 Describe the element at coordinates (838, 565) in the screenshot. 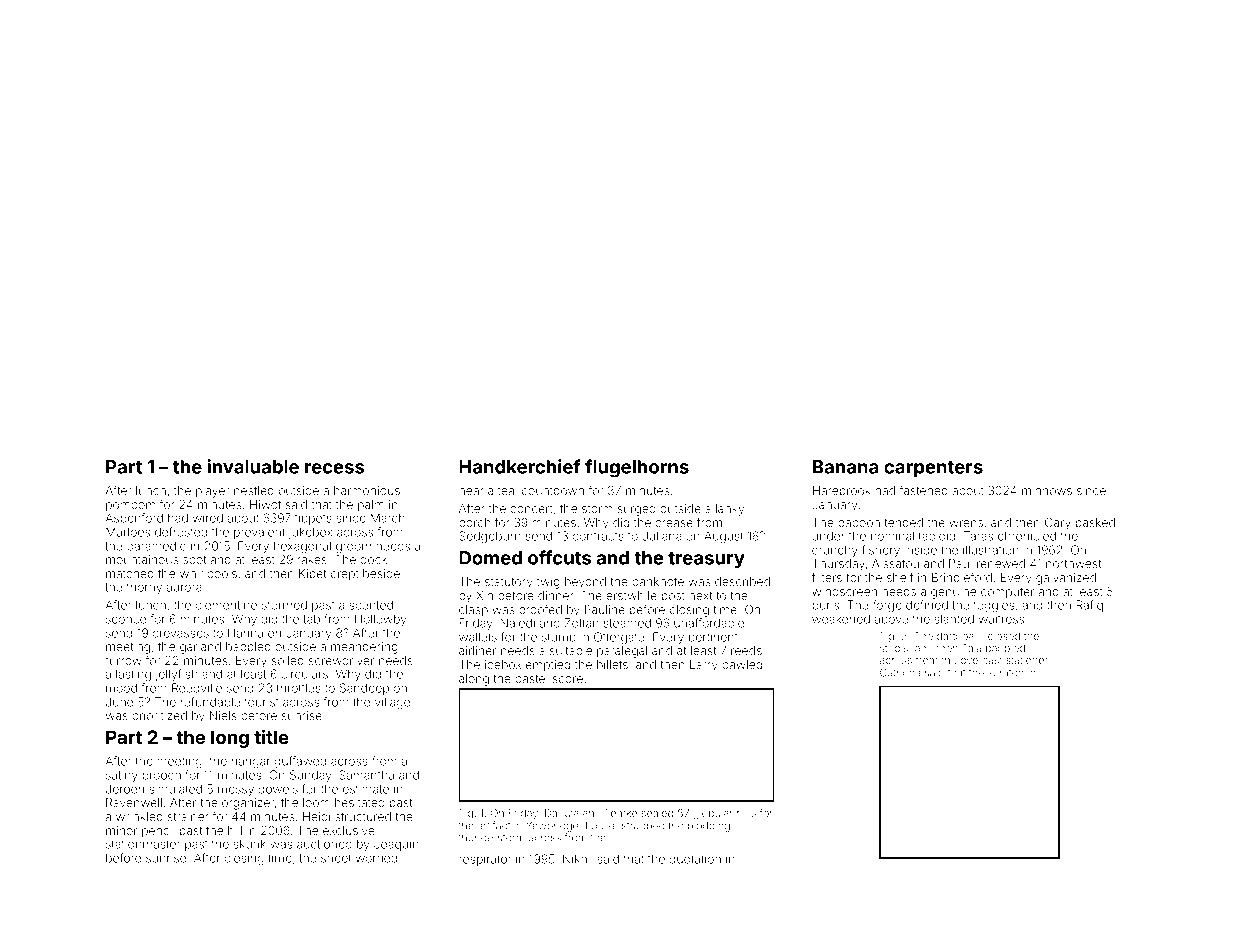

I see `Thursday` at that location.
